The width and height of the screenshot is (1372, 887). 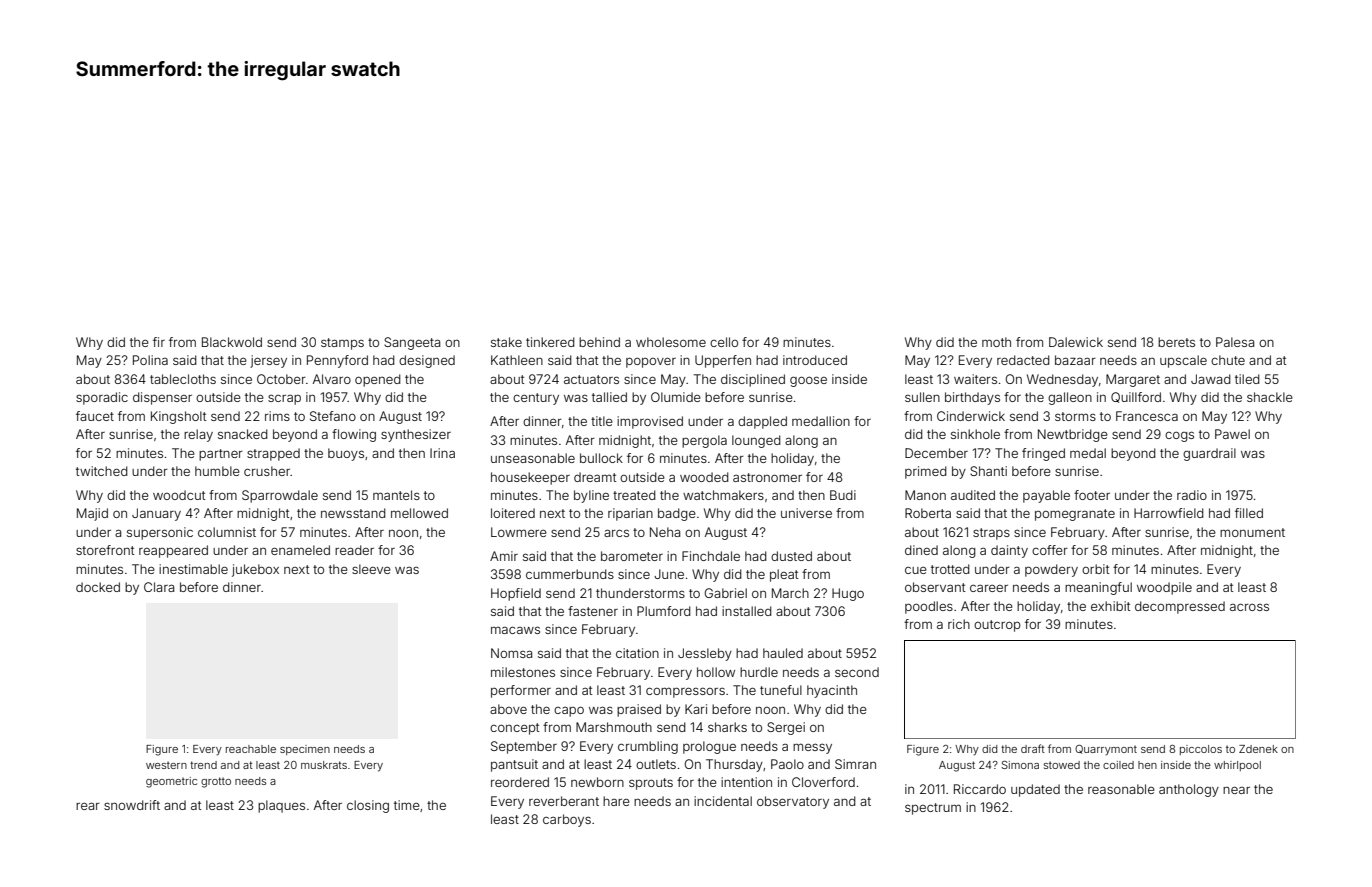 I want to click on Nomsa, so click(x=511, y=653).
